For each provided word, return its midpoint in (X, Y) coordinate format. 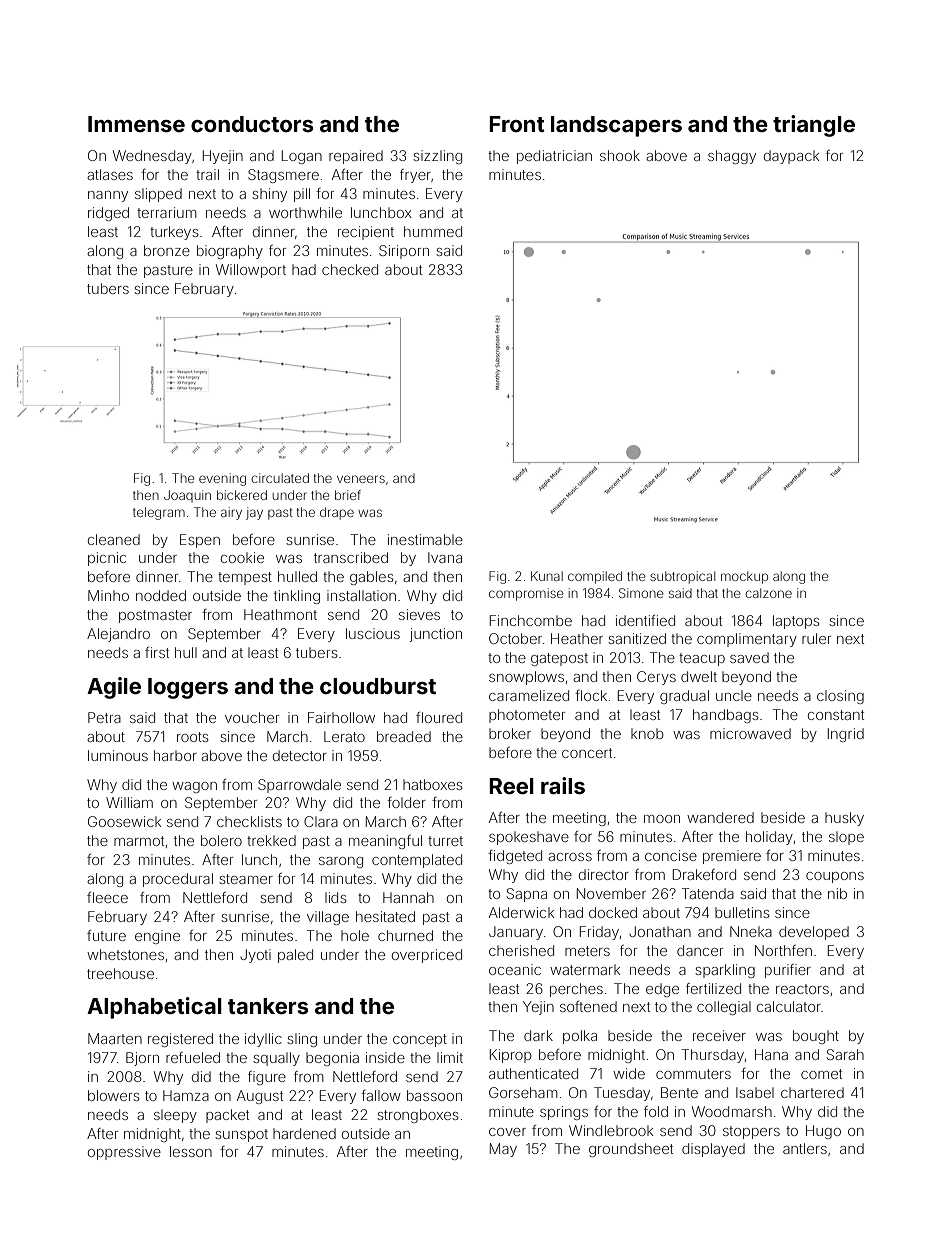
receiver (719, 1035)
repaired (356, 157)
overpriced (427, 956)
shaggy (732, 157)
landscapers (616, 126)
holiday (769, 838)
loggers (188, 688)
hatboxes (433, 784)
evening (222, 479)
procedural (178, 880)
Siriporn (404, 252)
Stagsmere (283, 176)
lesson (191, 1151)
